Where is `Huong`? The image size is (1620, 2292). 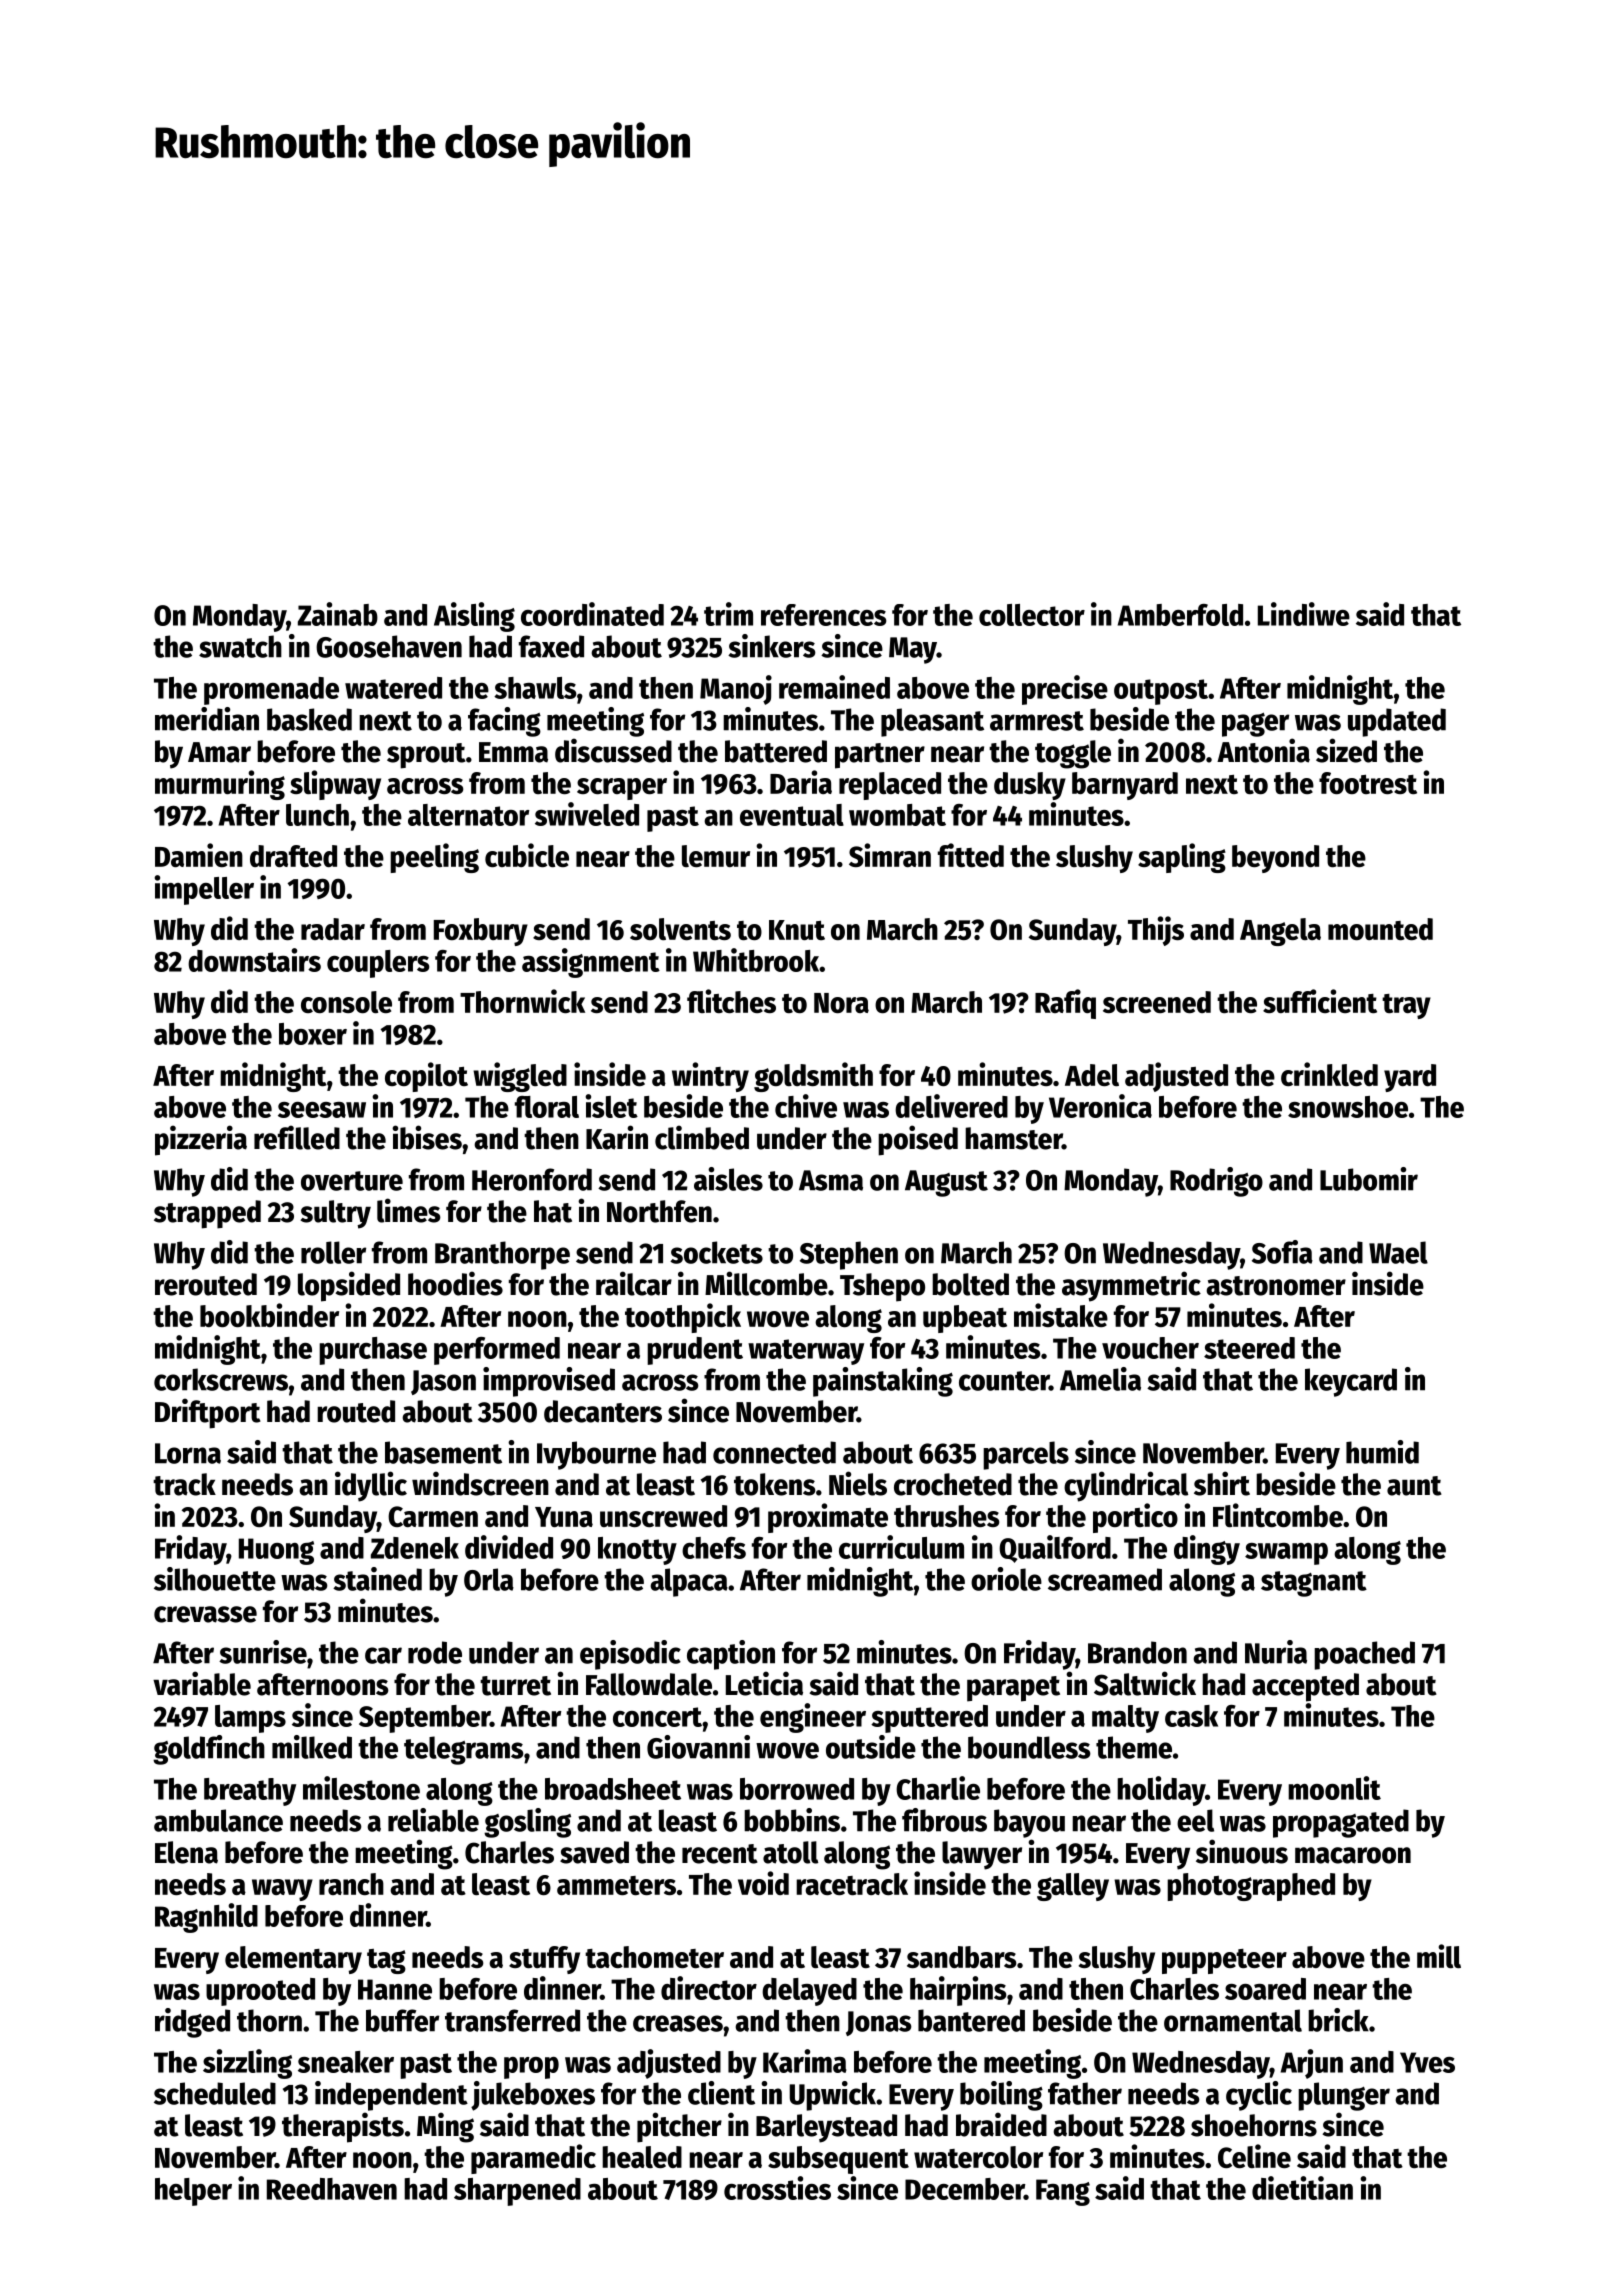 Huong is located at coordinates (276, 1551).
